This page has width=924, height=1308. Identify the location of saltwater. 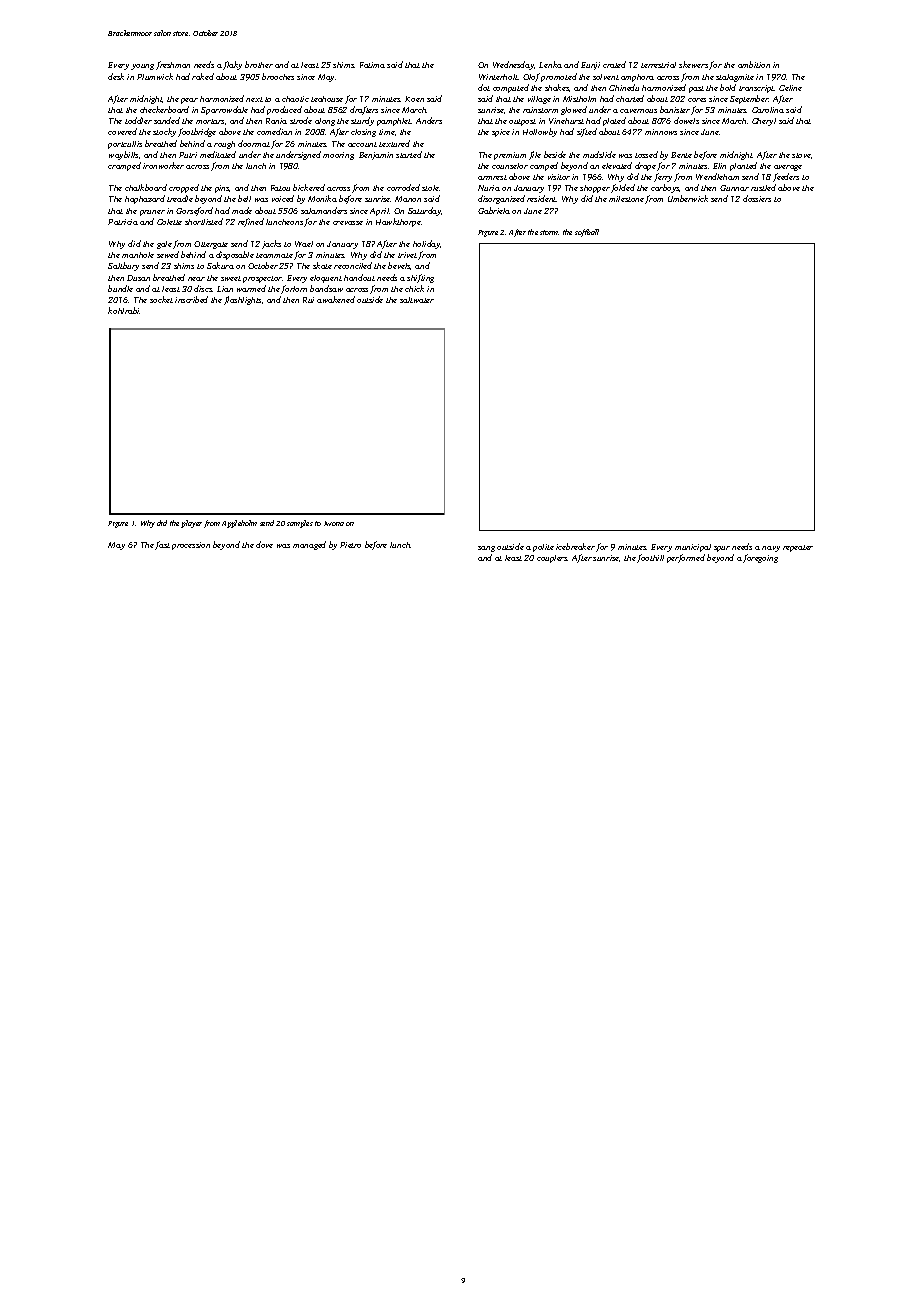
(417, 300).
